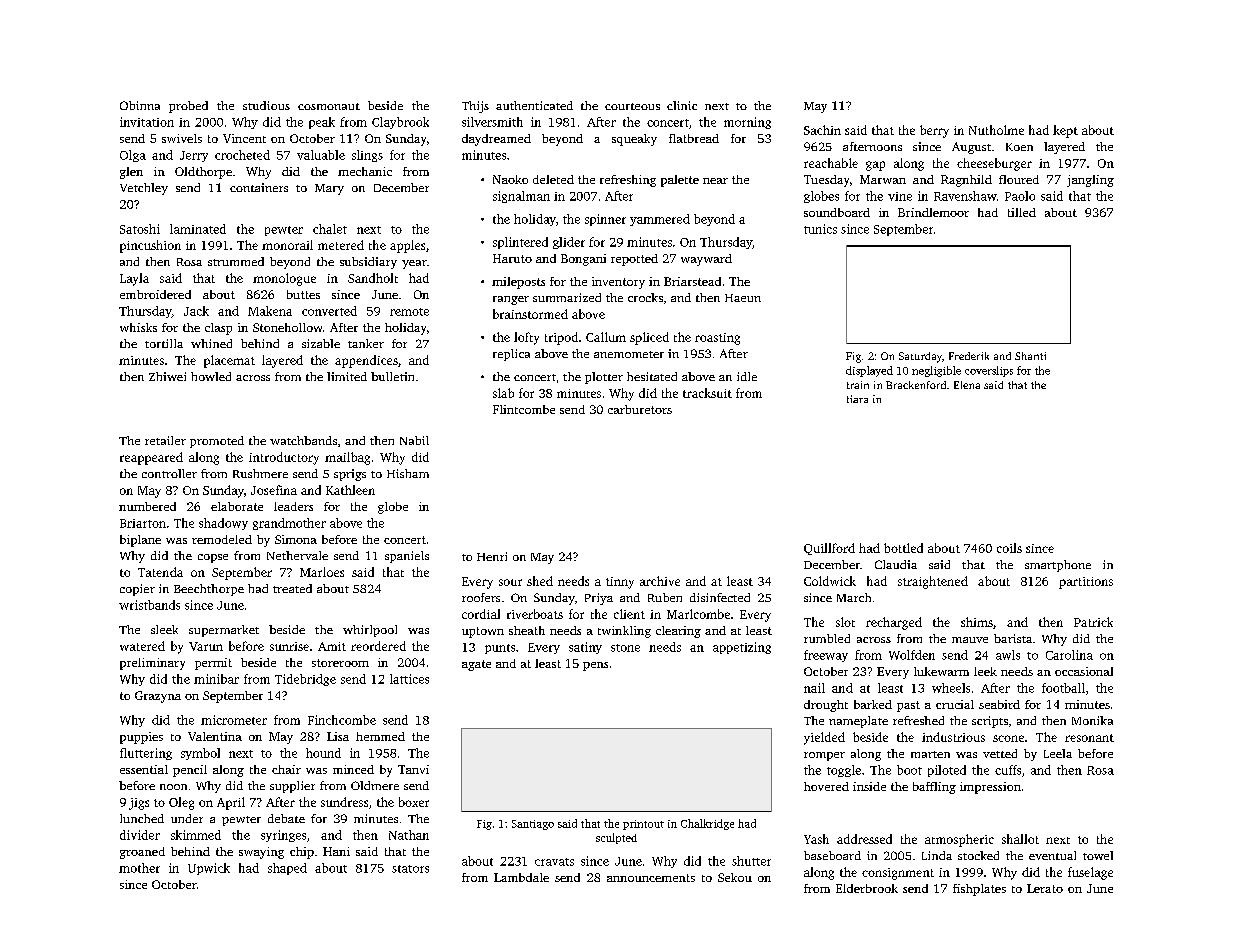  Describe the element at coordinates (476, 665) in the screenshot. I see `agate` at that location.
